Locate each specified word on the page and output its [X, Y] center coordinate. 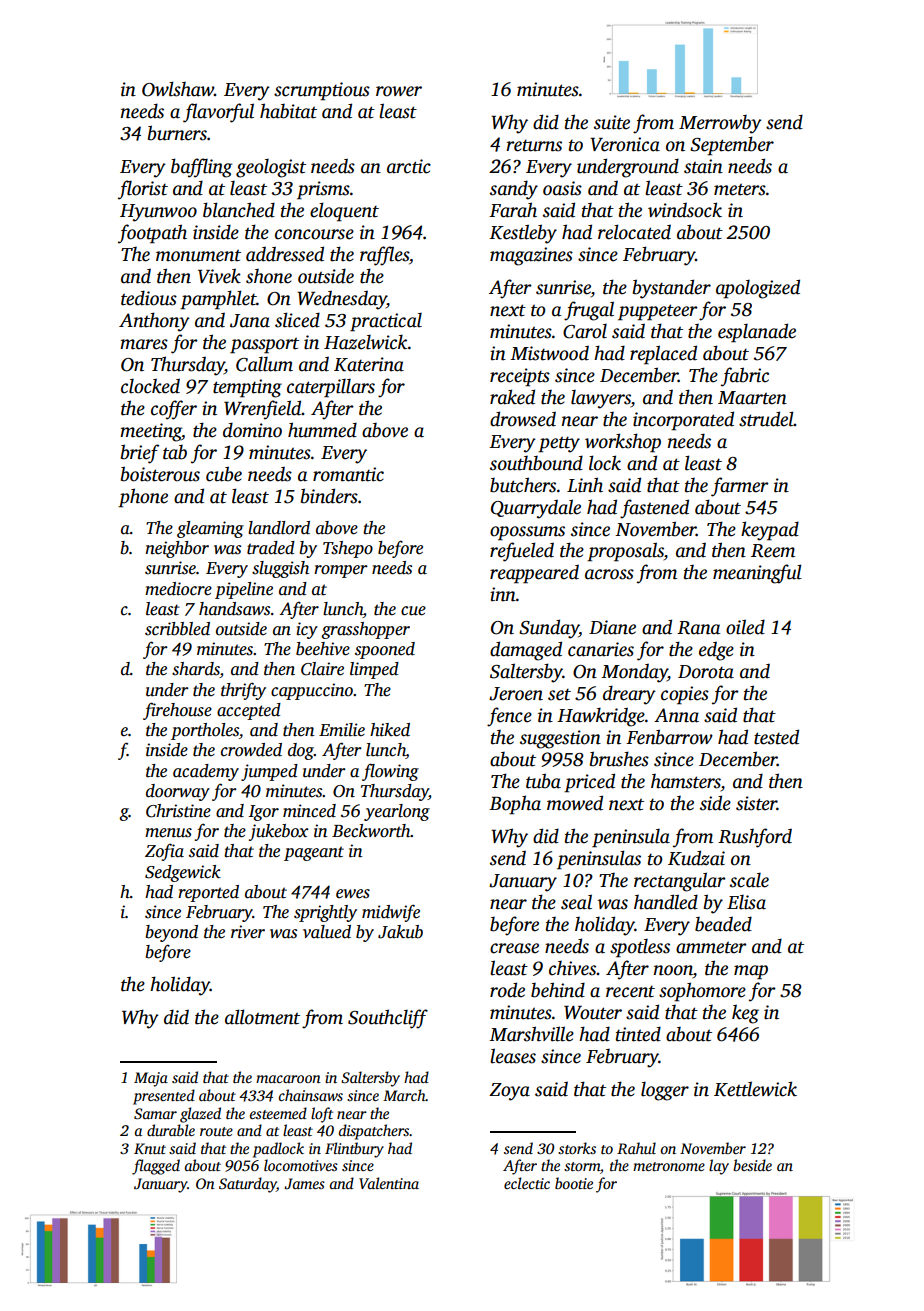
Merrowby [720, 124]
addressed [285, 254]
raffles [384, 256]
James [304, 1183]
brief [140, 454]
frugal [589, 311]
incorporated [683, 421]
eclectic [527, 1183]
